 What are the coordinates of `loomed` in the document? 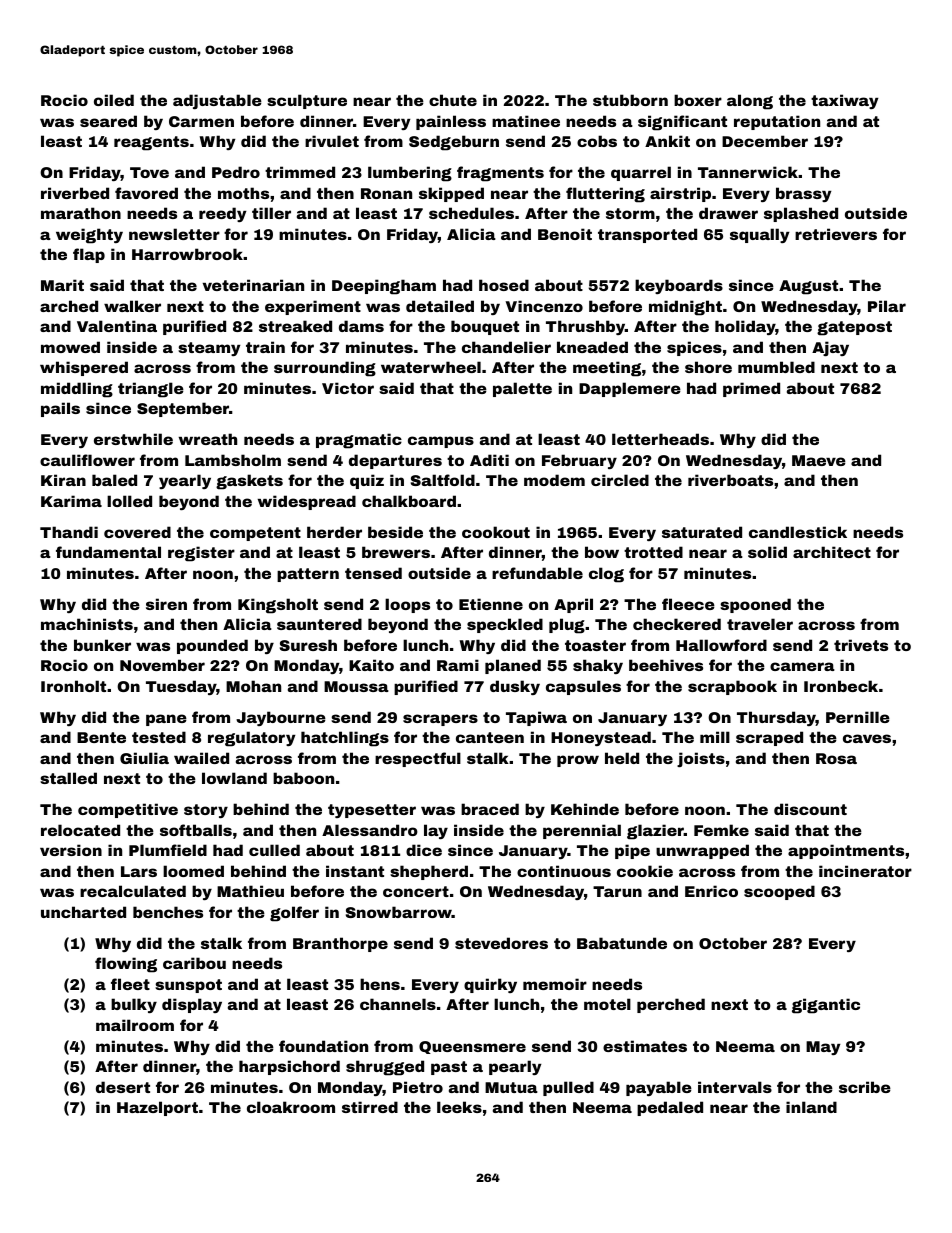 It's located at (193, 871).
